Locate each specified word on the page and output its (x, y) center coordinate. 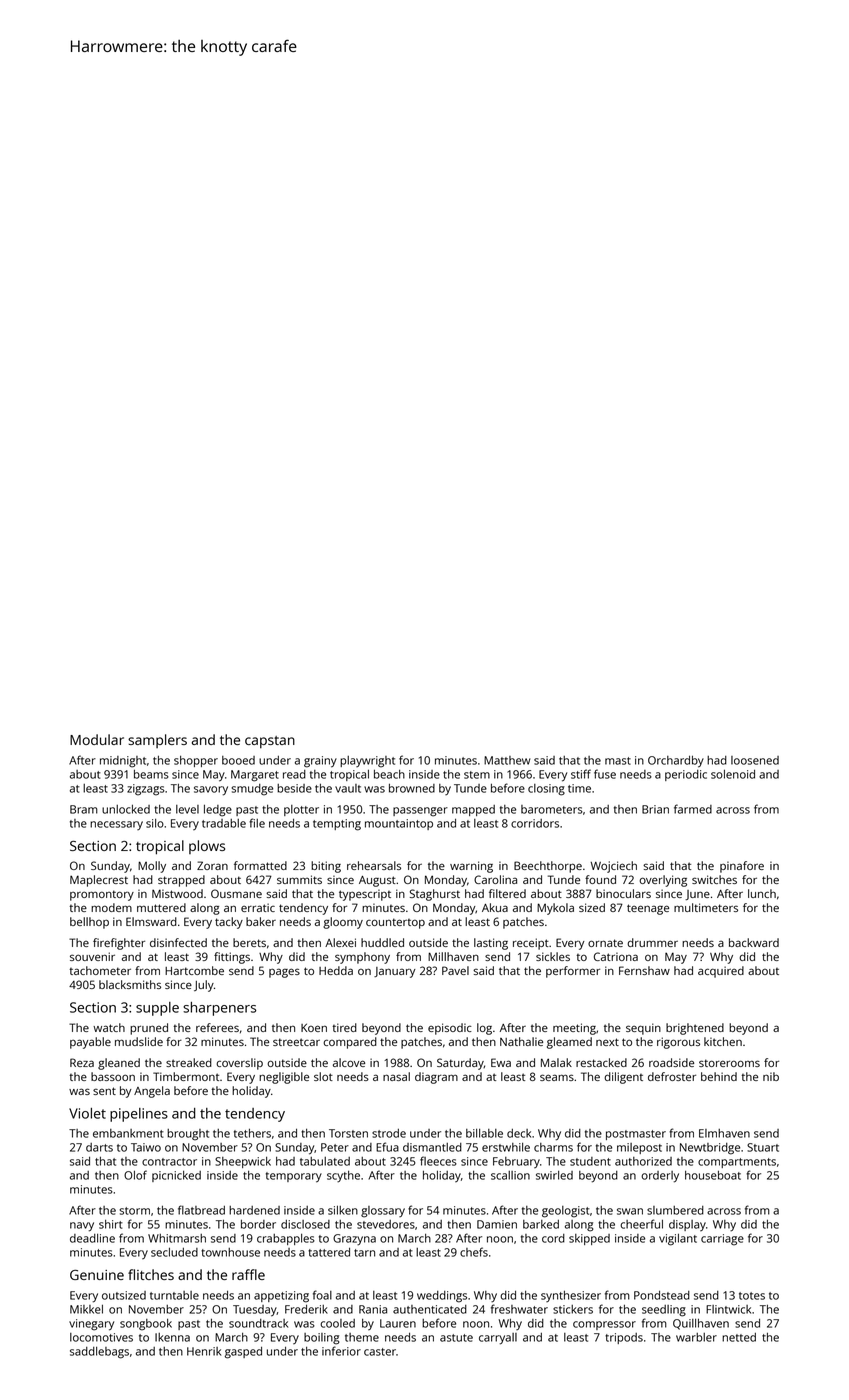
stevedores (386, 1224)
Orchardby (676, 762)
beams (151, 774)
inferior (341, 1351)
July (204, 986)
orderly (660, 1177)
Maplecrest (99, 881)
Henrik (204, 1351)
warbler (696, 1337)
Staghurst (435, 895)
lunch (762, 893)
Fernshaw (644, 970)
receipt (531, 944)
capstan (270, 742)
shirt (111, 1224)
